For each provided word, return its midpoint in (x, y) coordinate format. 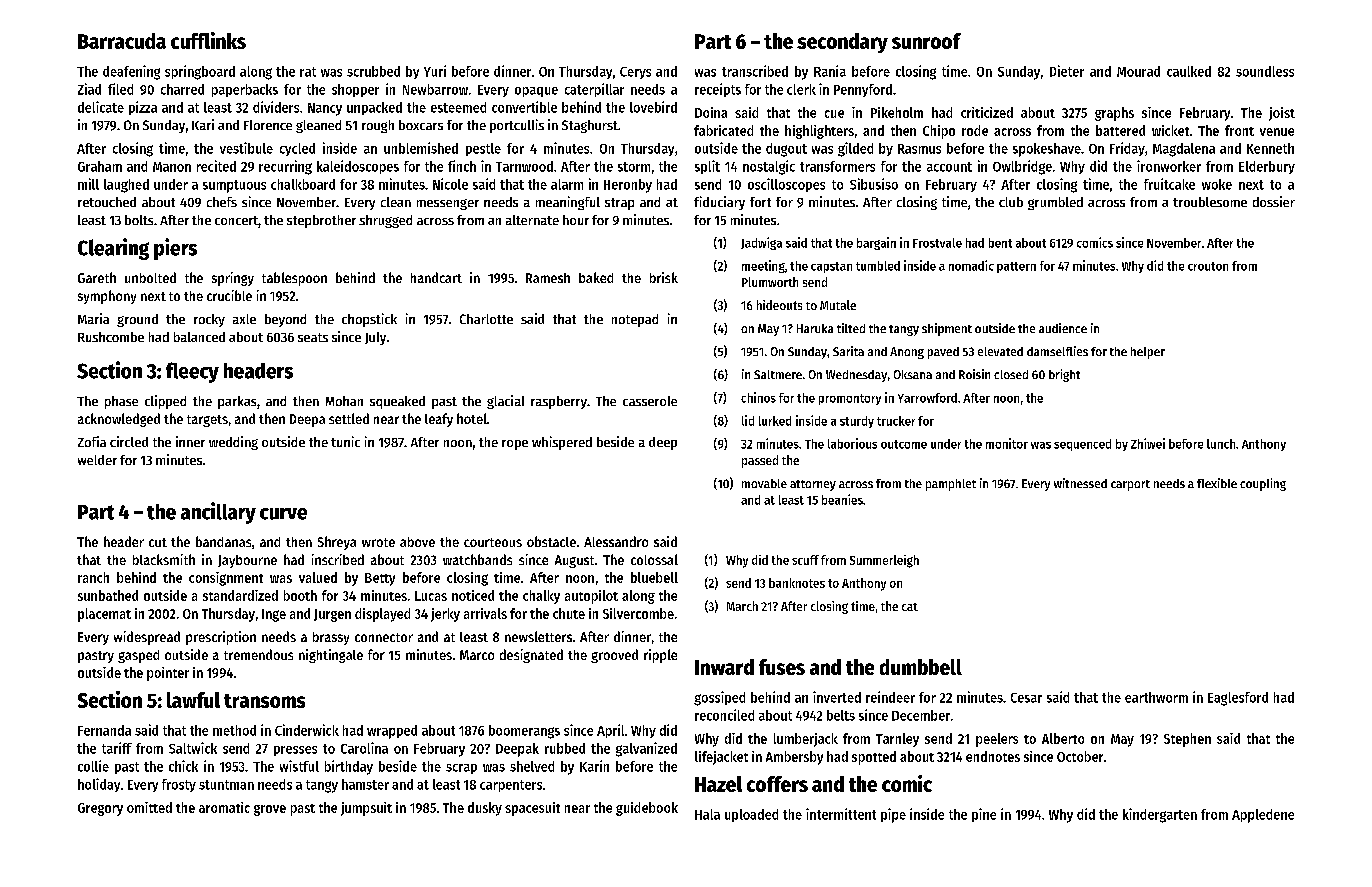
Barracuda (122, 41)
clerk (801, 89)
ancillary (218, 513)
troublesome (1210, 202)
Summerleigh (884, 561)
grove (270, 810)
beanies (842, 499)
